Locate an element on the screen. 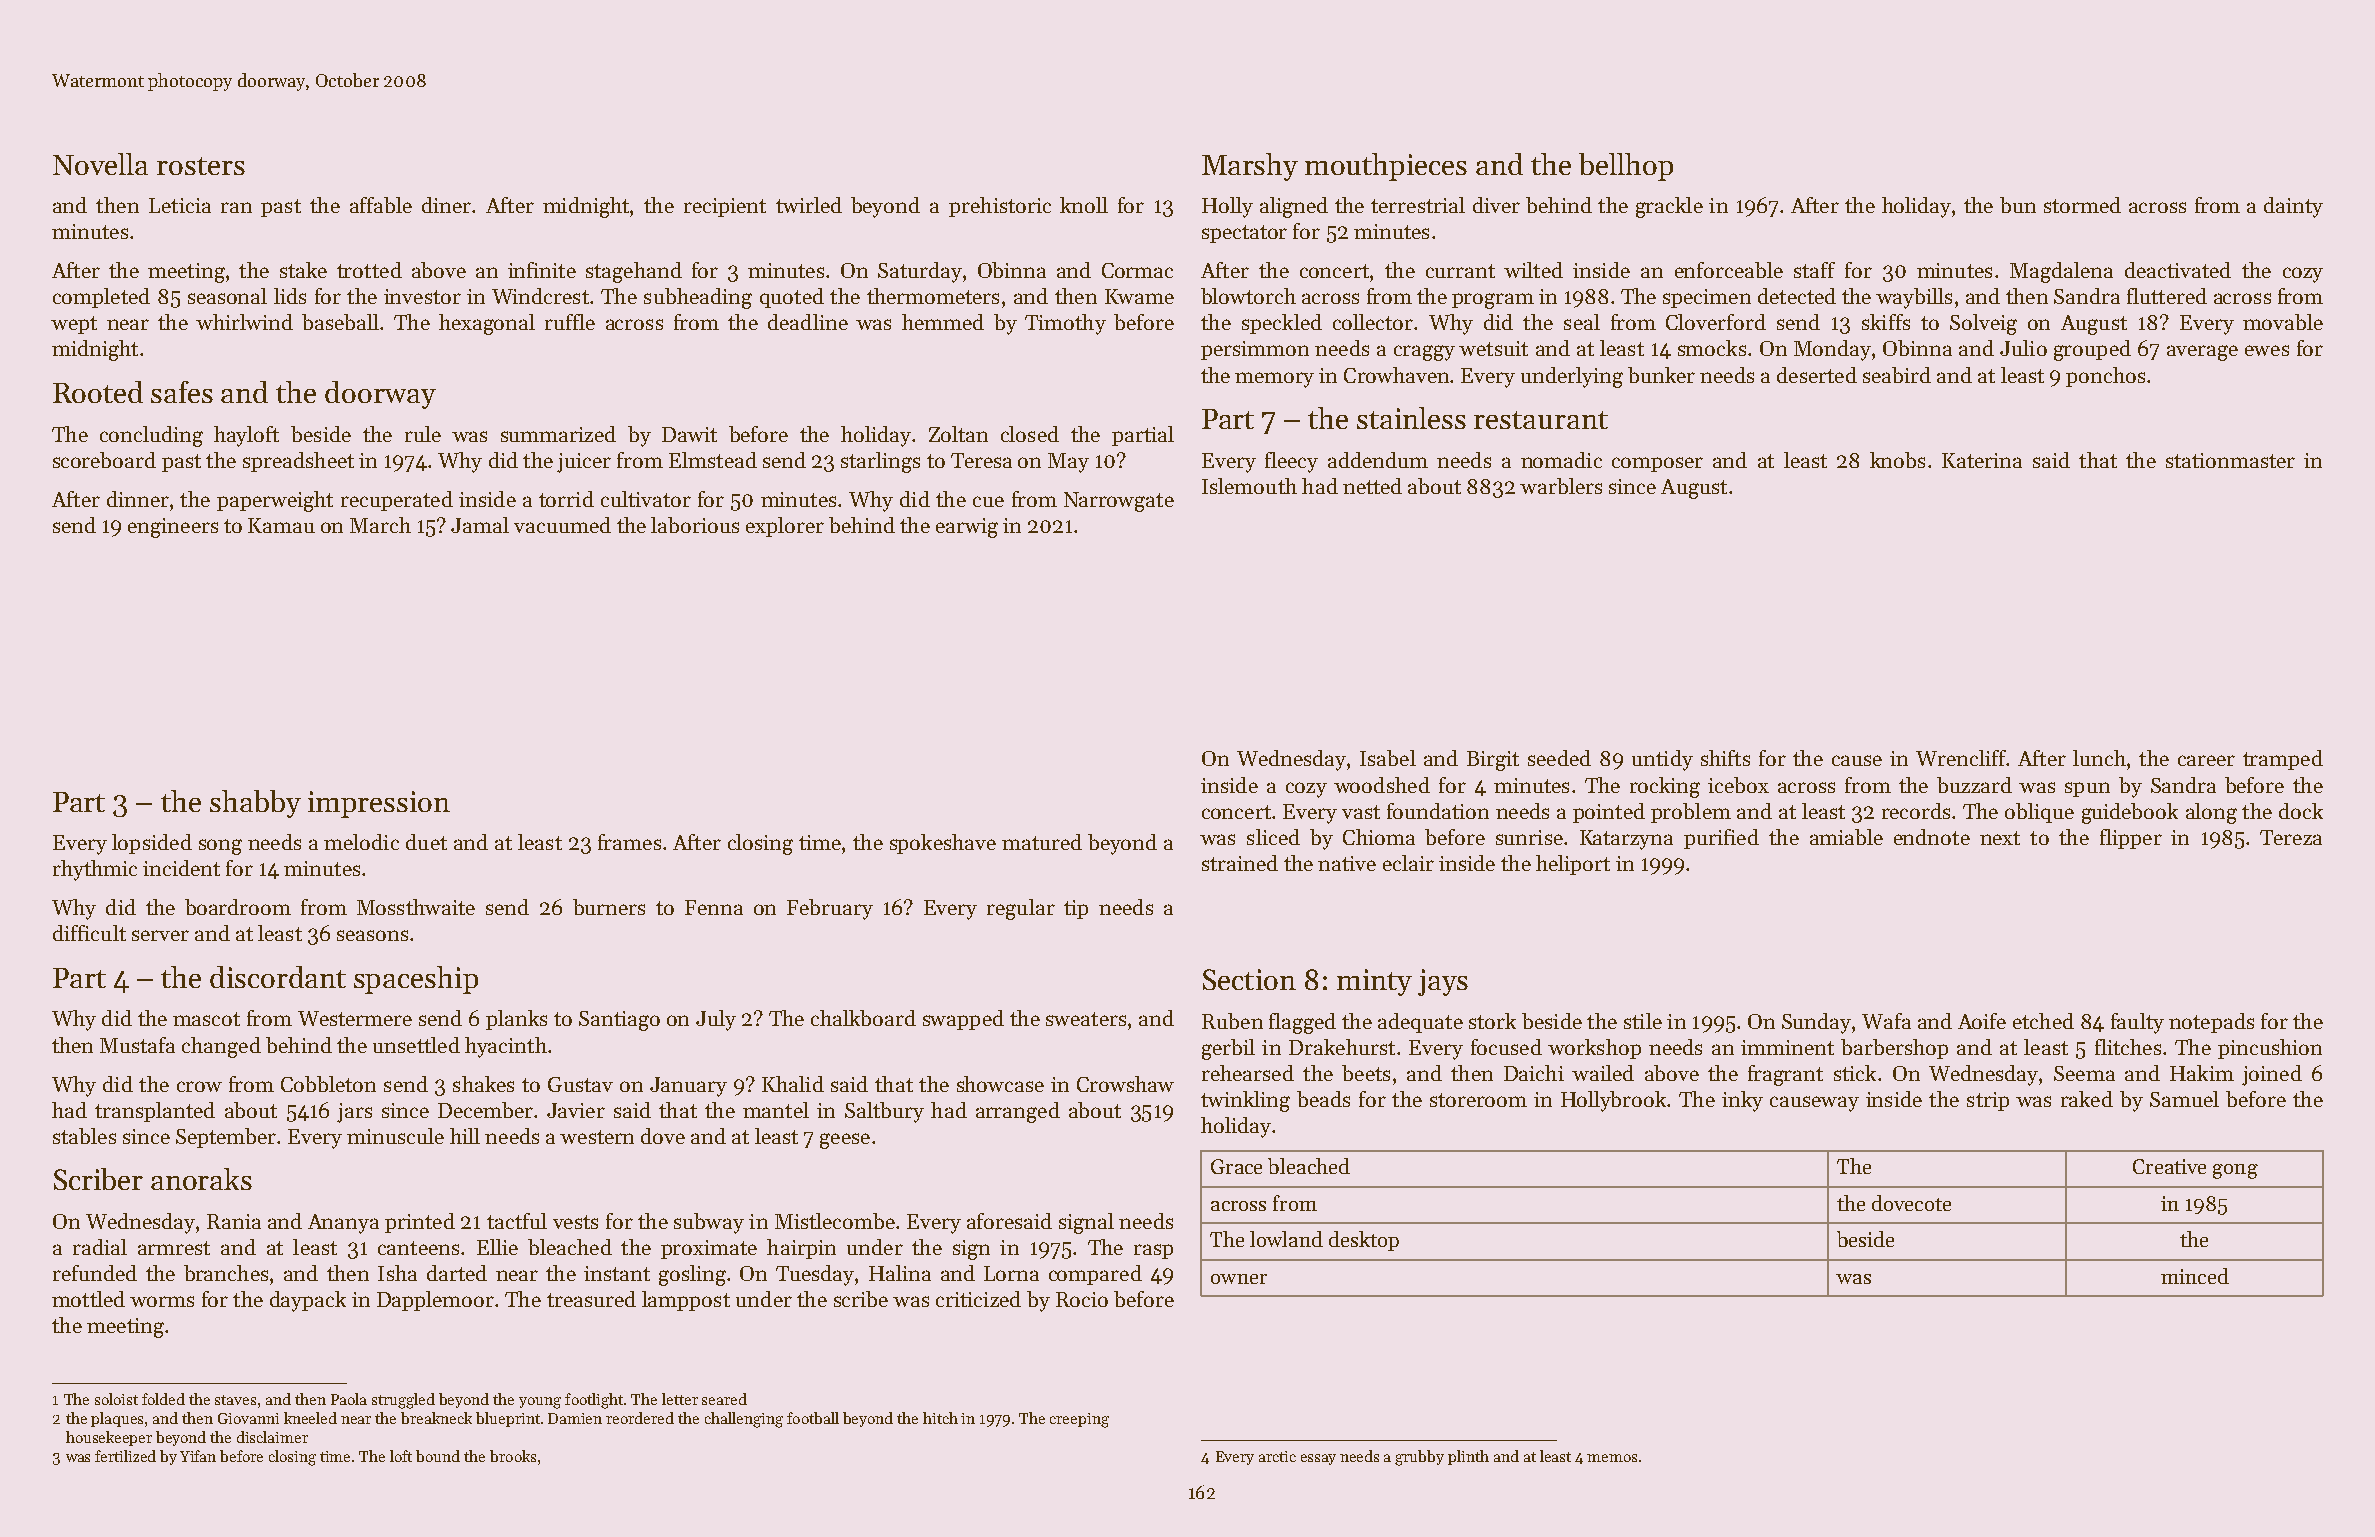  rosters is located at coordinates (201, 166).
